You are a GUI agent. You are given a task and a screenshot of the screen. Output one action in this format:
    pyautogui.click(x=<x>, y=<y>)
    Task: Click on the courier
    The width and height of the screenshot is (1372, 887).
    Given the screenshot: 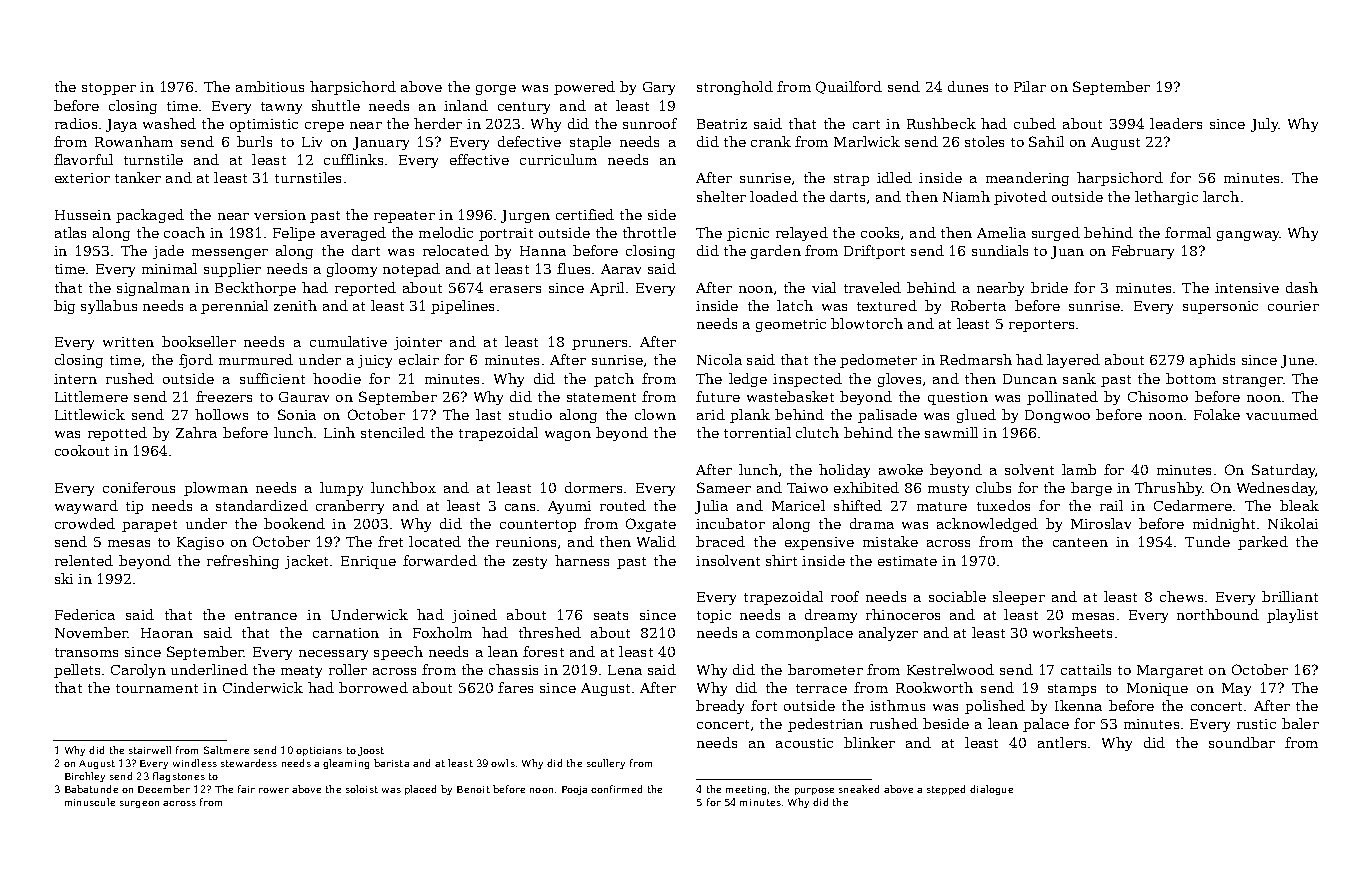 What is the action you would take?
    pyautogui.click(x=1293, y=306)
